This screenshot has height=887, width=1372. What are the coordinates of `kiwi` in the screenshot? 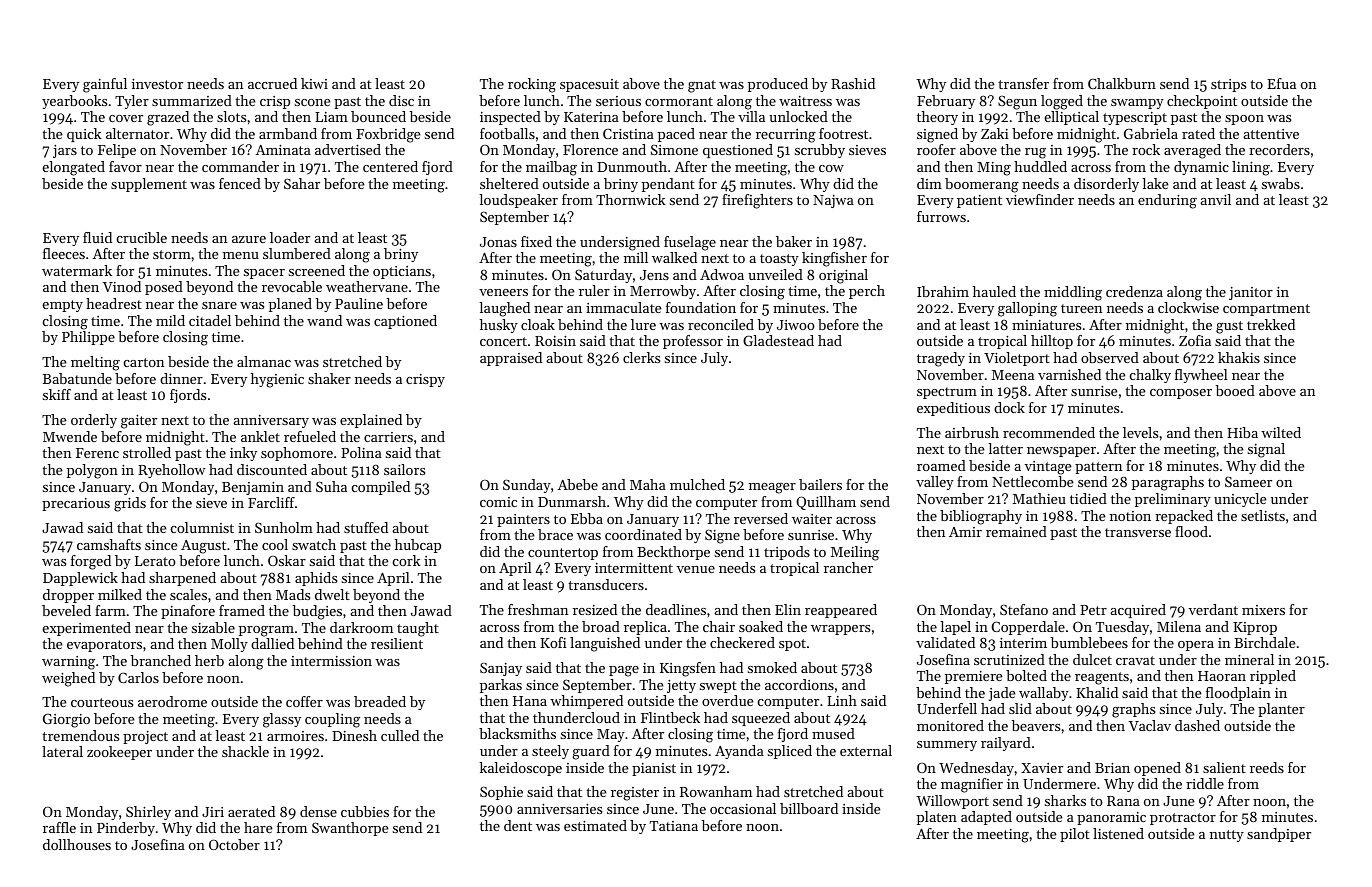 It's located at (314, 83).
